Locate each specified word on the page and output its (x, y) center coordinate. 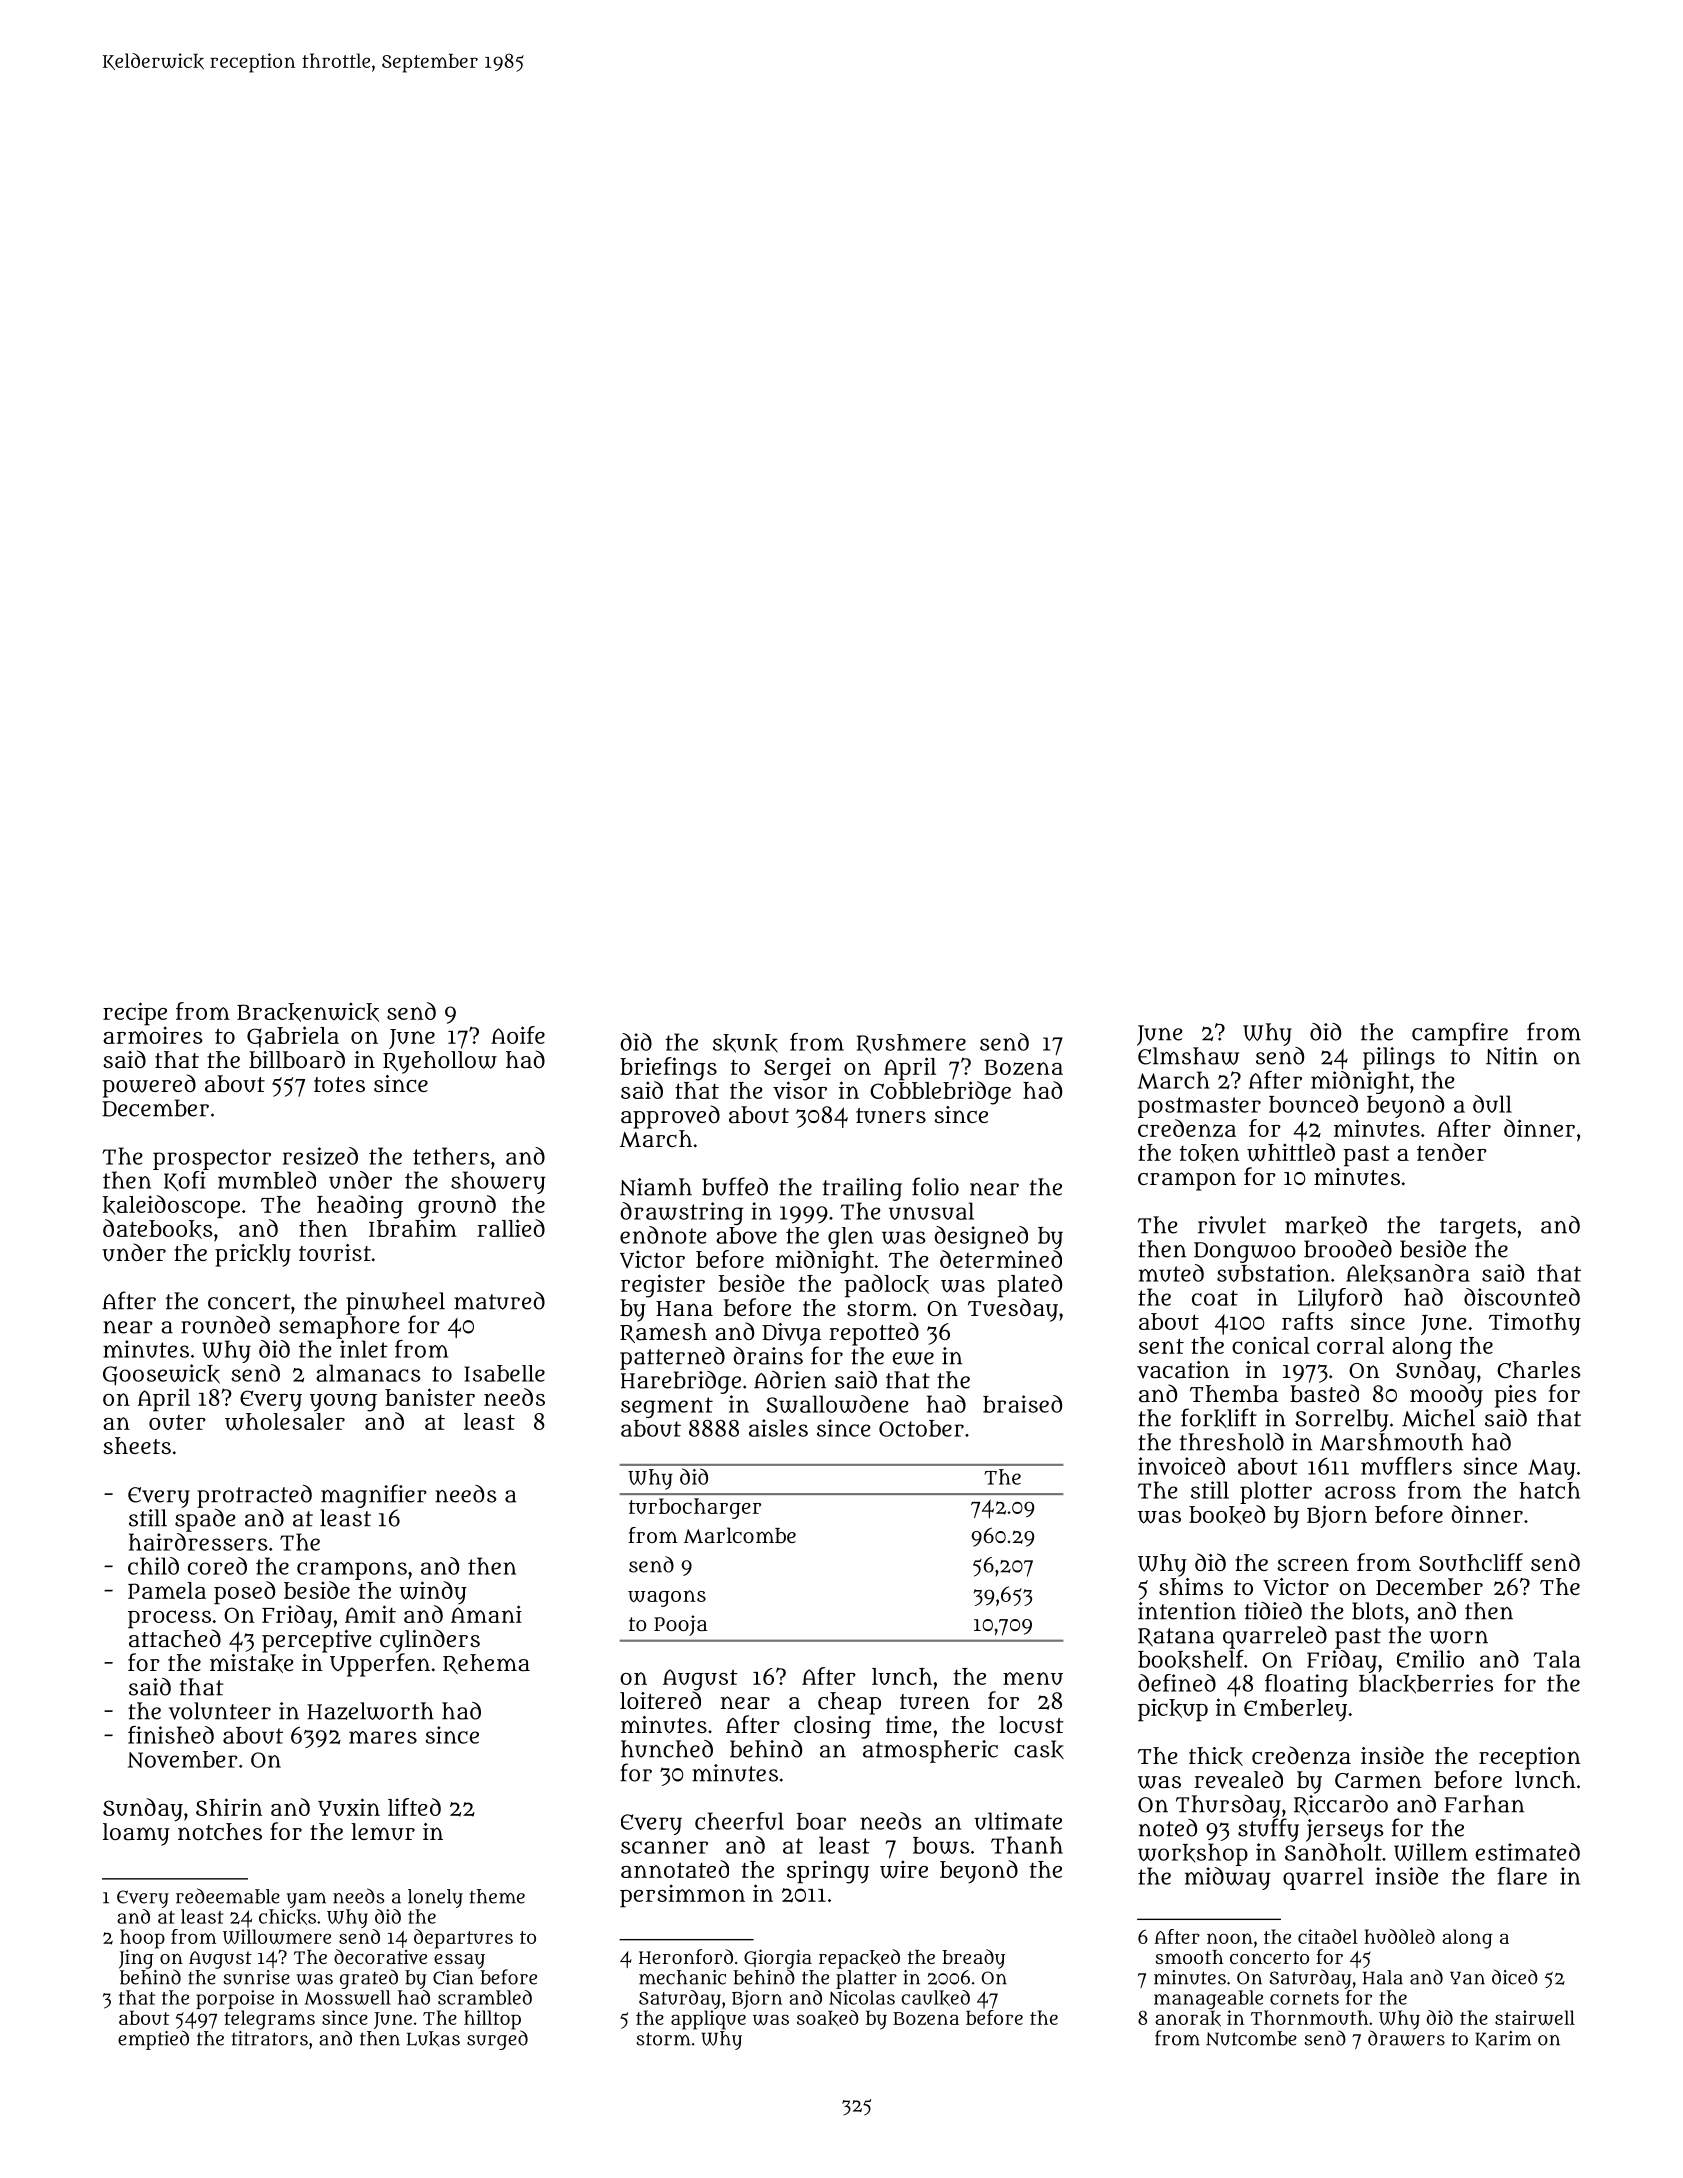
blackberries (1426, 1684)
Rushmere (911, 1044)
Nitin (1512, 1056)
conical (1271, 1345)
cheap (849, 1703)
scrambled (485, 1997)
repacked (859, 1959)
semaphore (339, 1327)
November (183, 1759)
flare (1522, 1876)
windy (433, 1592)
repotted (874, 1334)
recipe (135, 1014)
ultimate (1018, 1821)
